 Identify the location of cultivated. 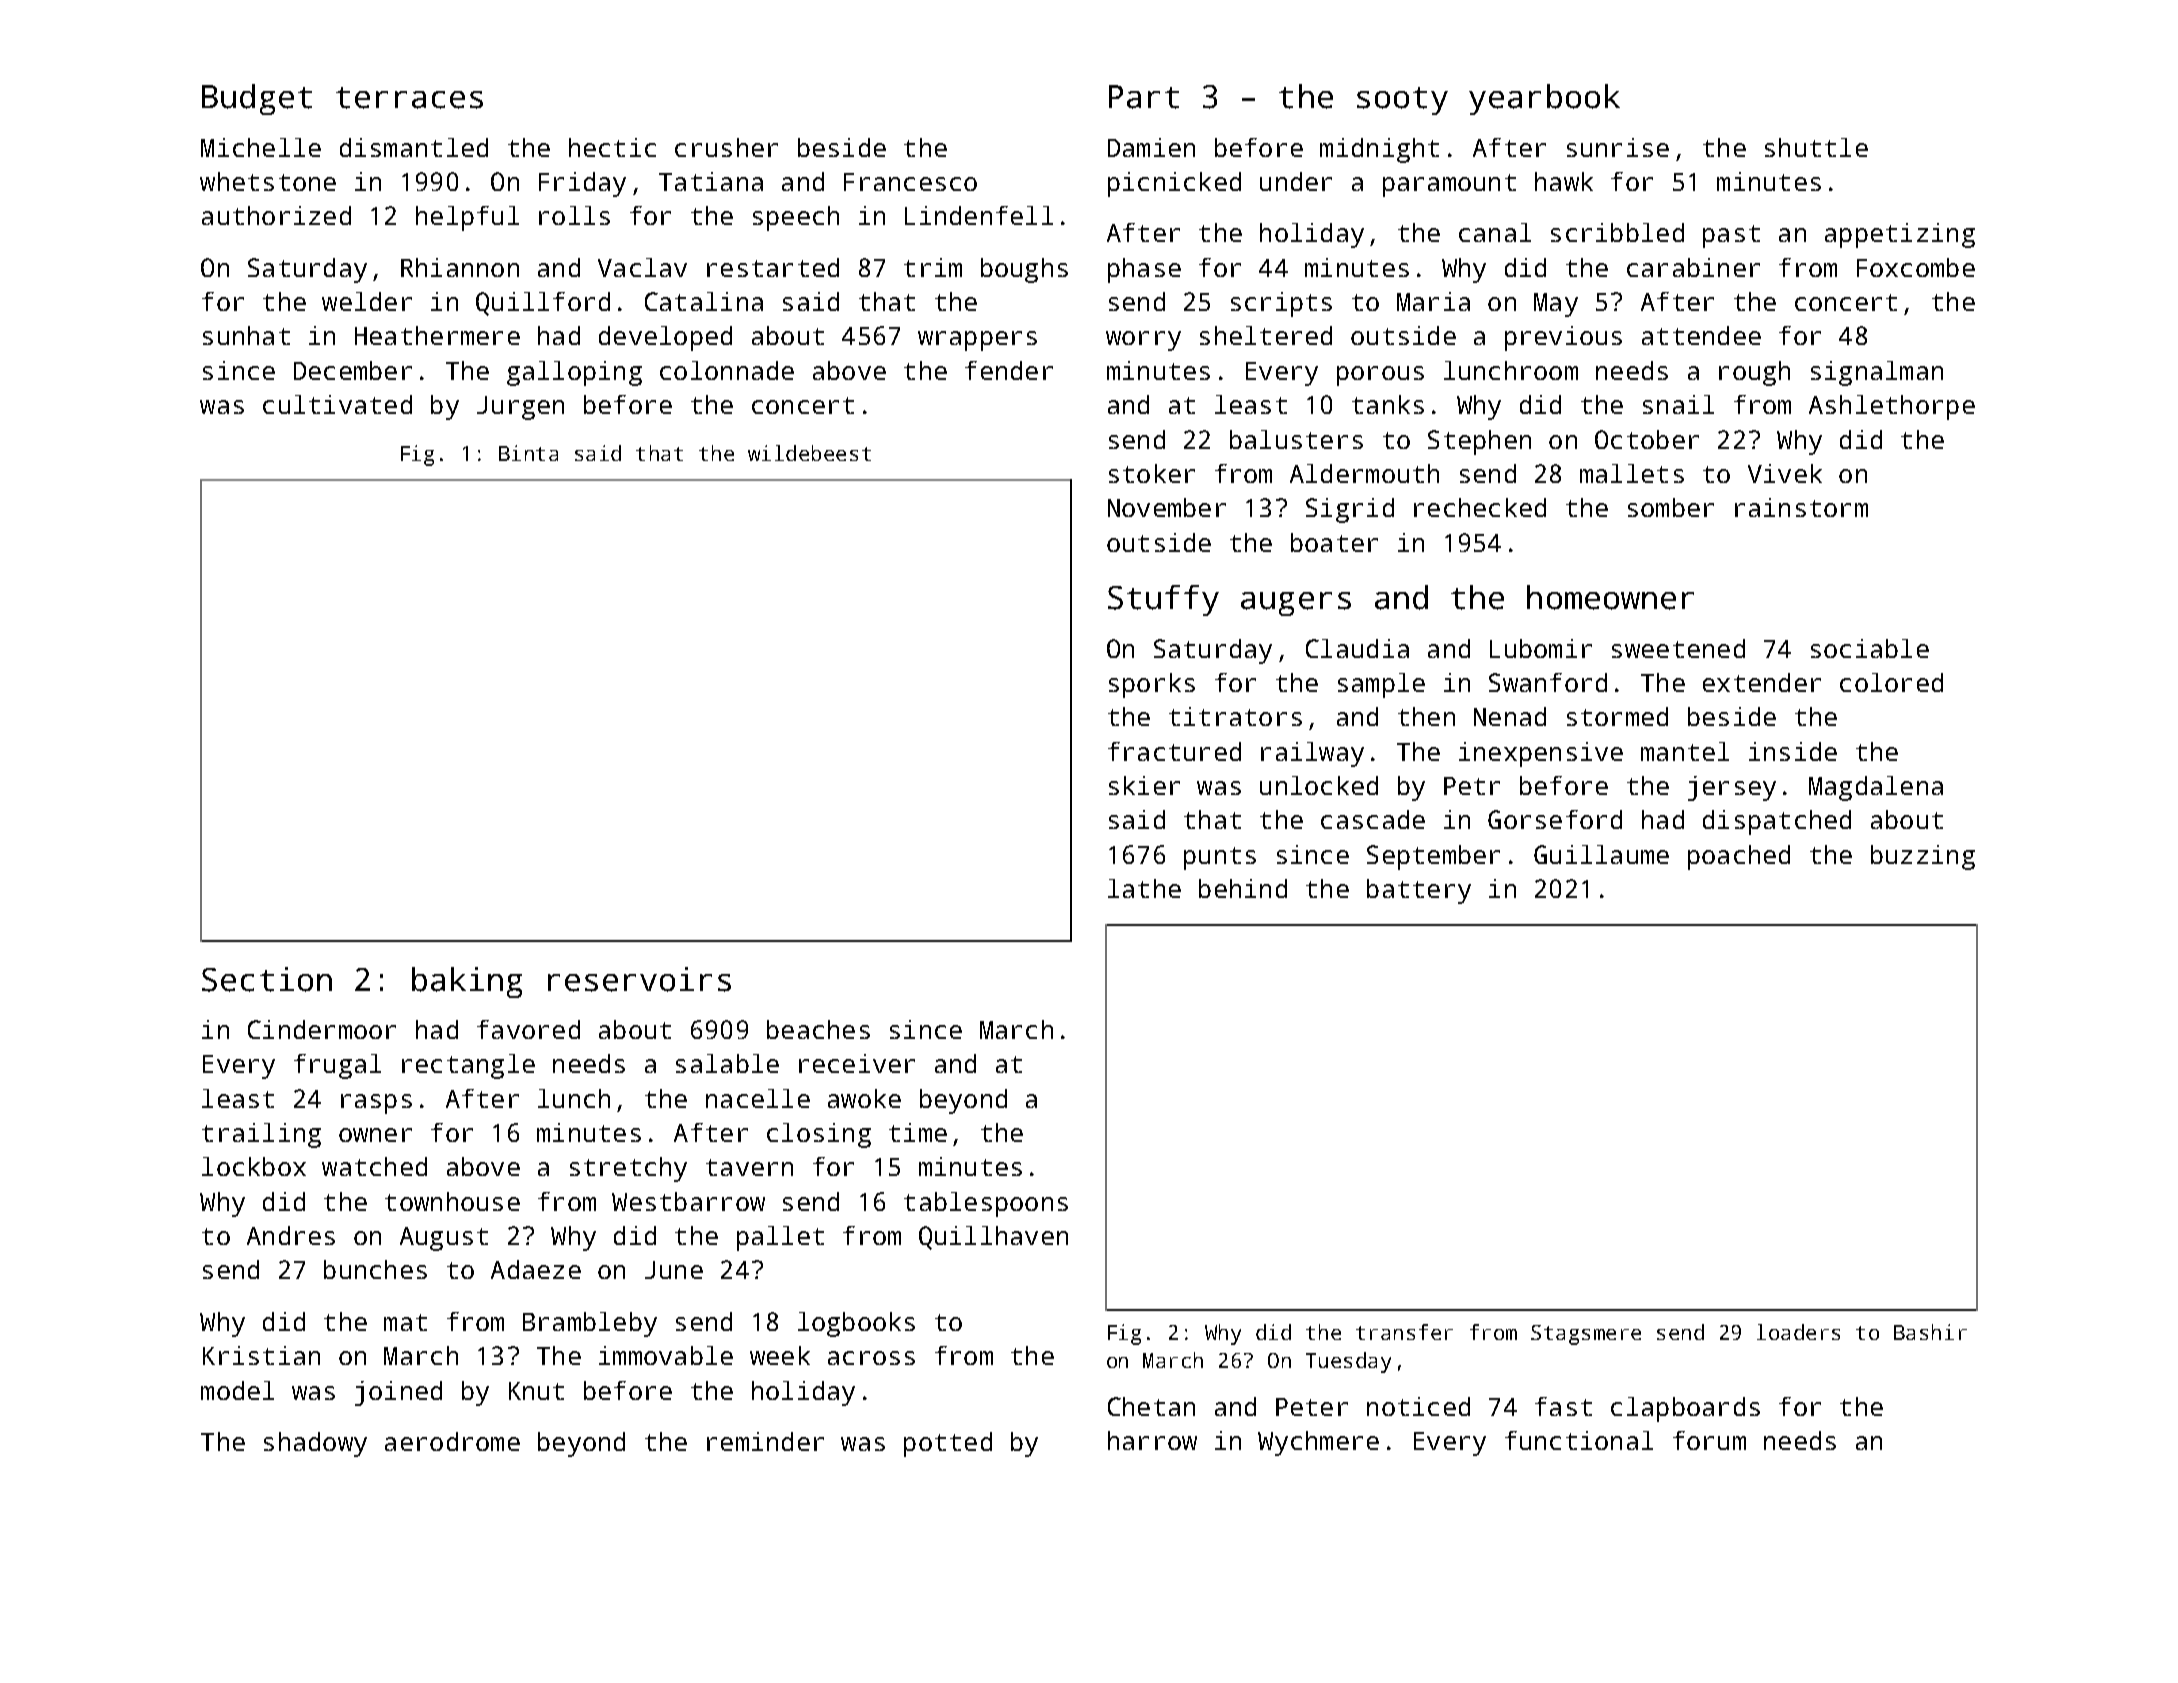
(337, 404).
